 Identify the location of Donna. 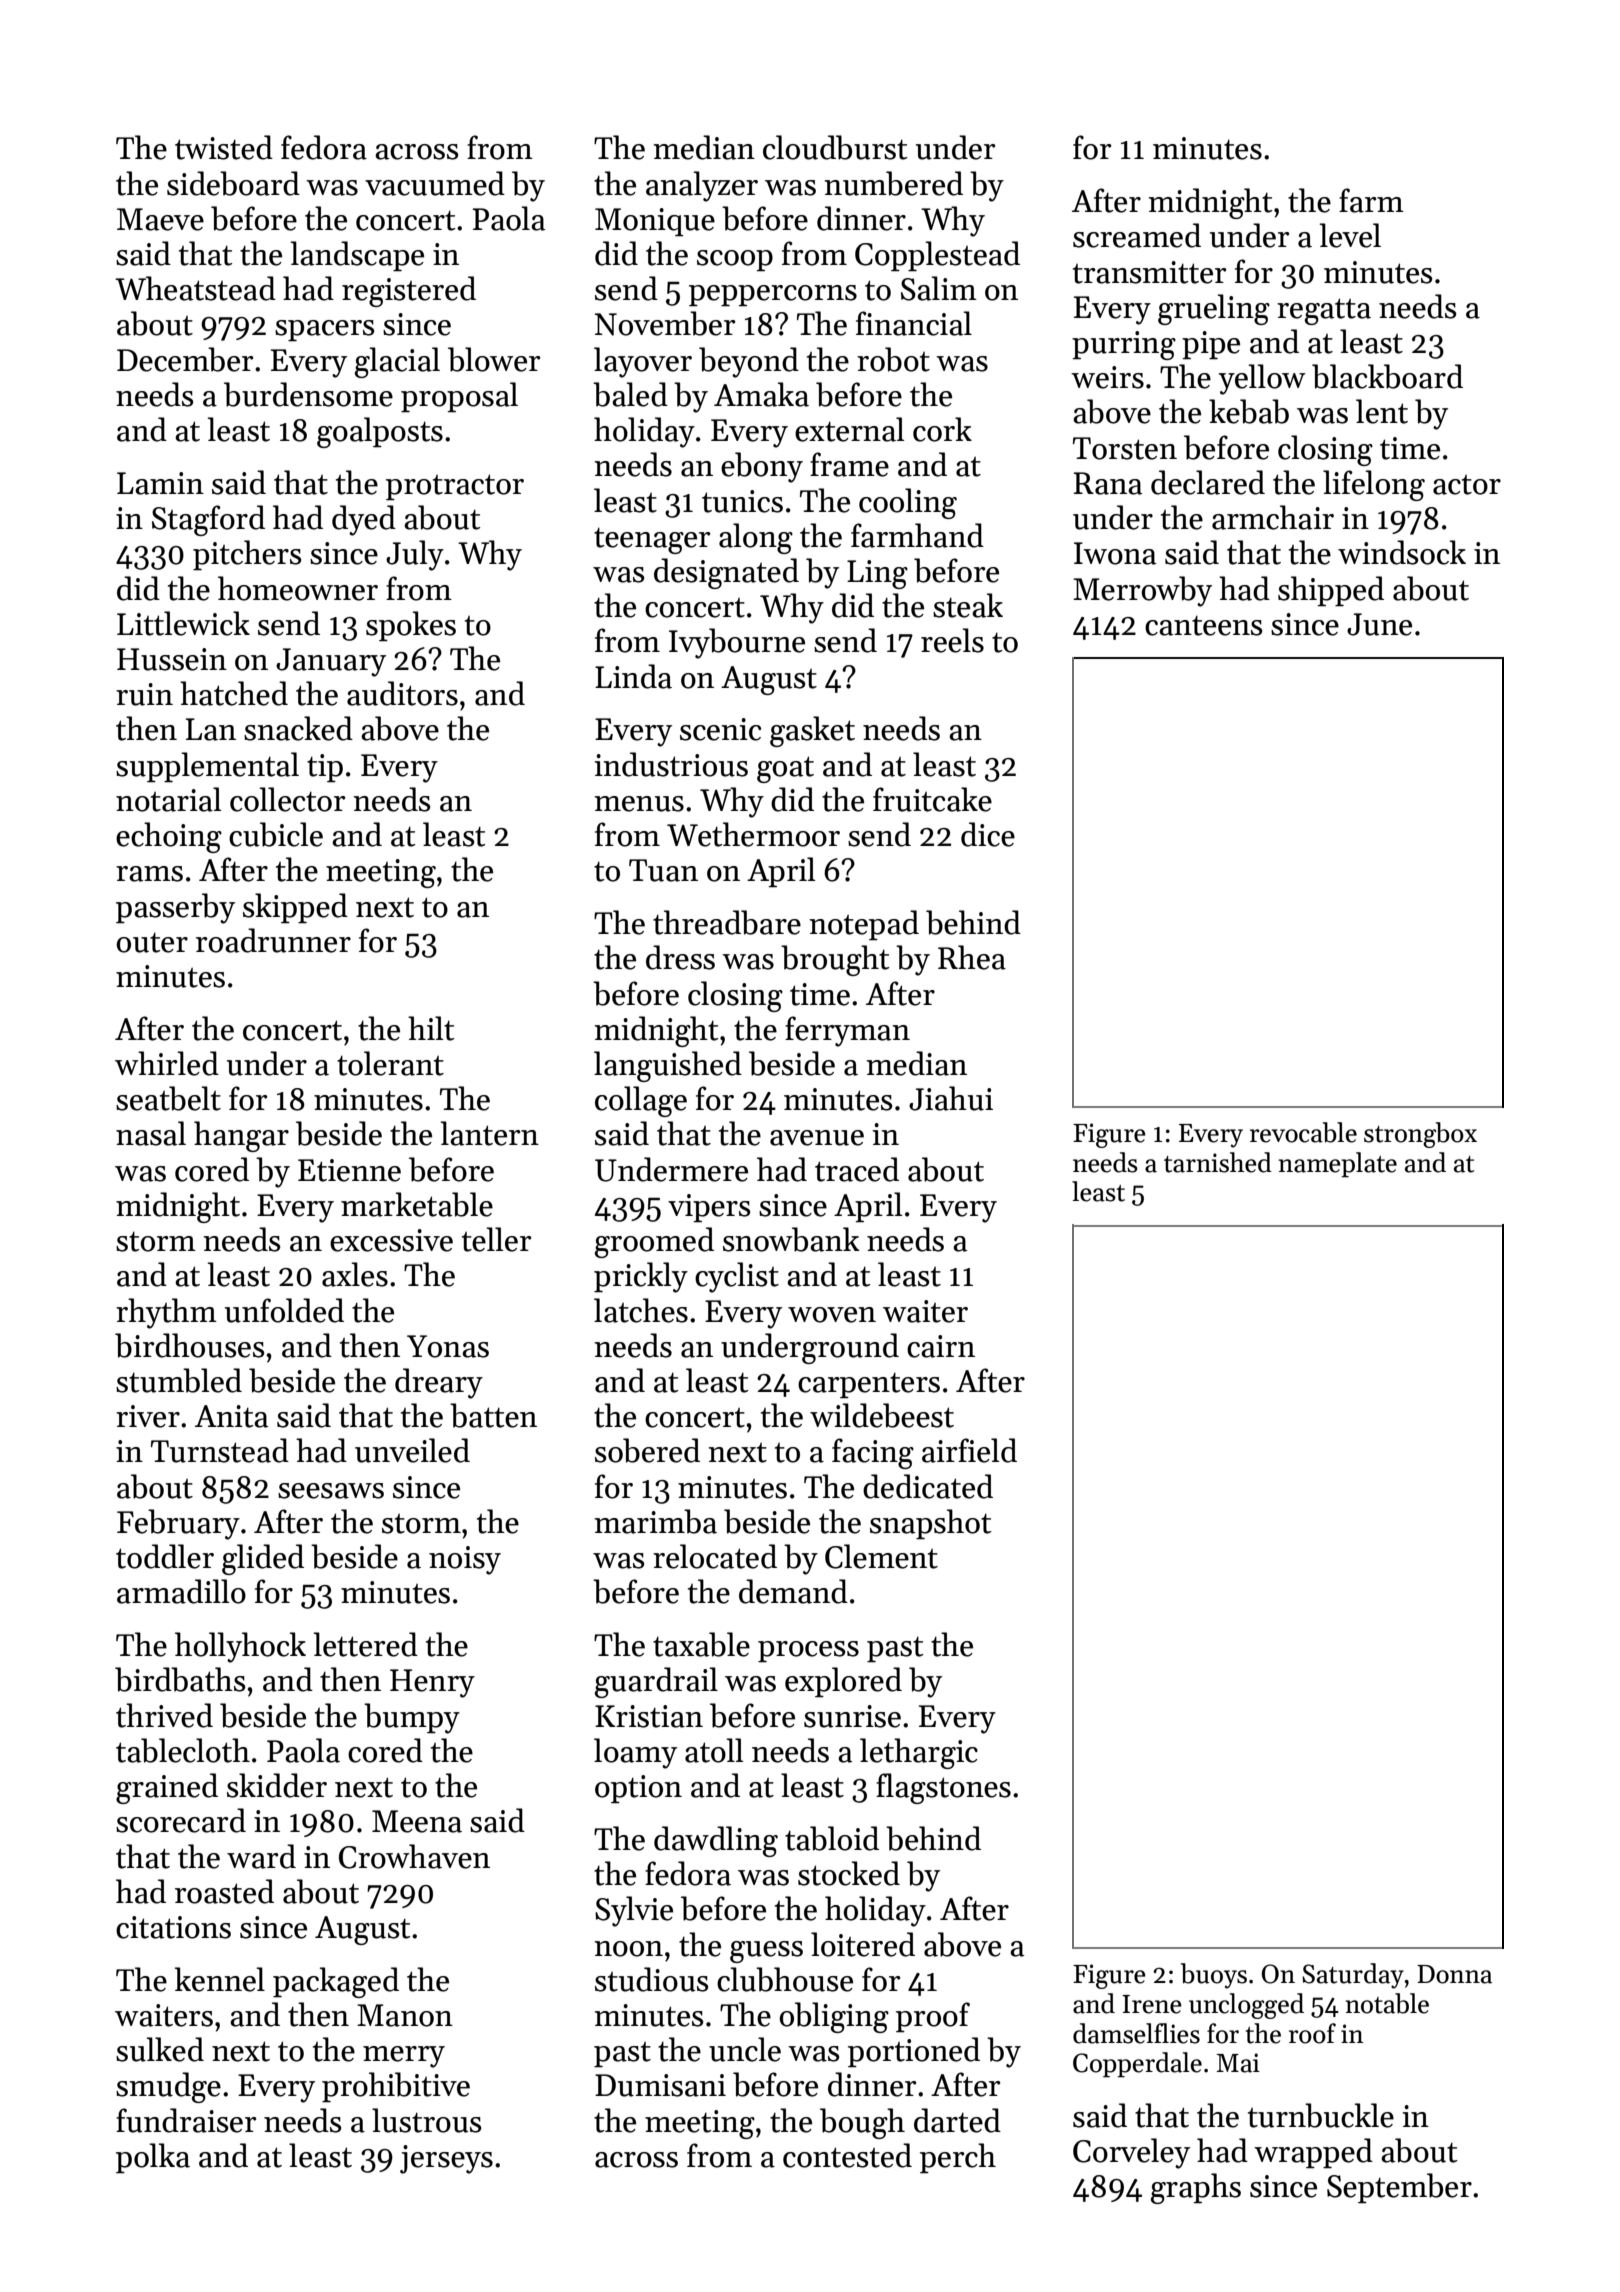
(1454, 1974).
